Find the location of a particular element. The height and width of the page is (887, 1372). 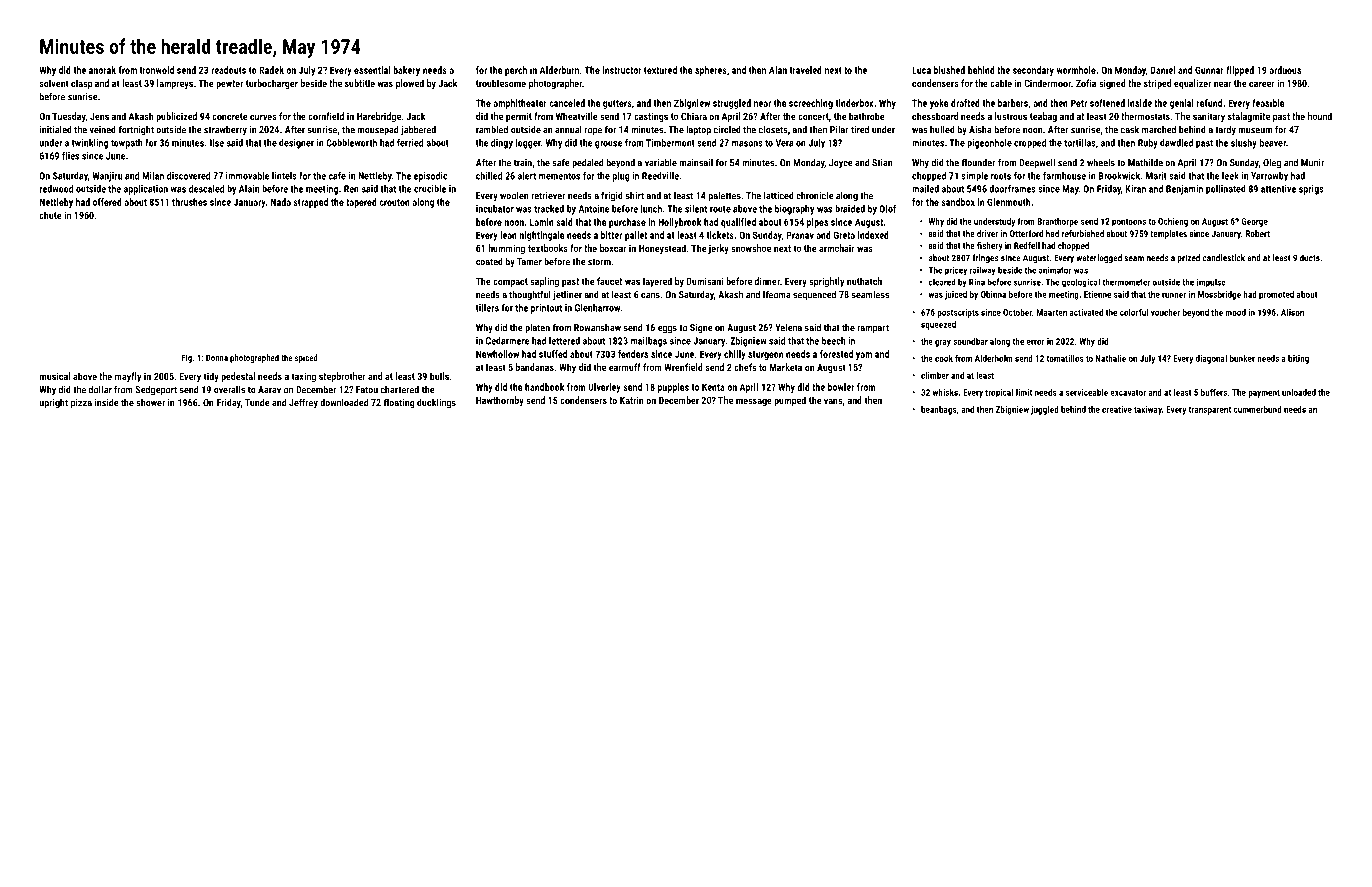

pizza is located at coordinates (81, 404).
